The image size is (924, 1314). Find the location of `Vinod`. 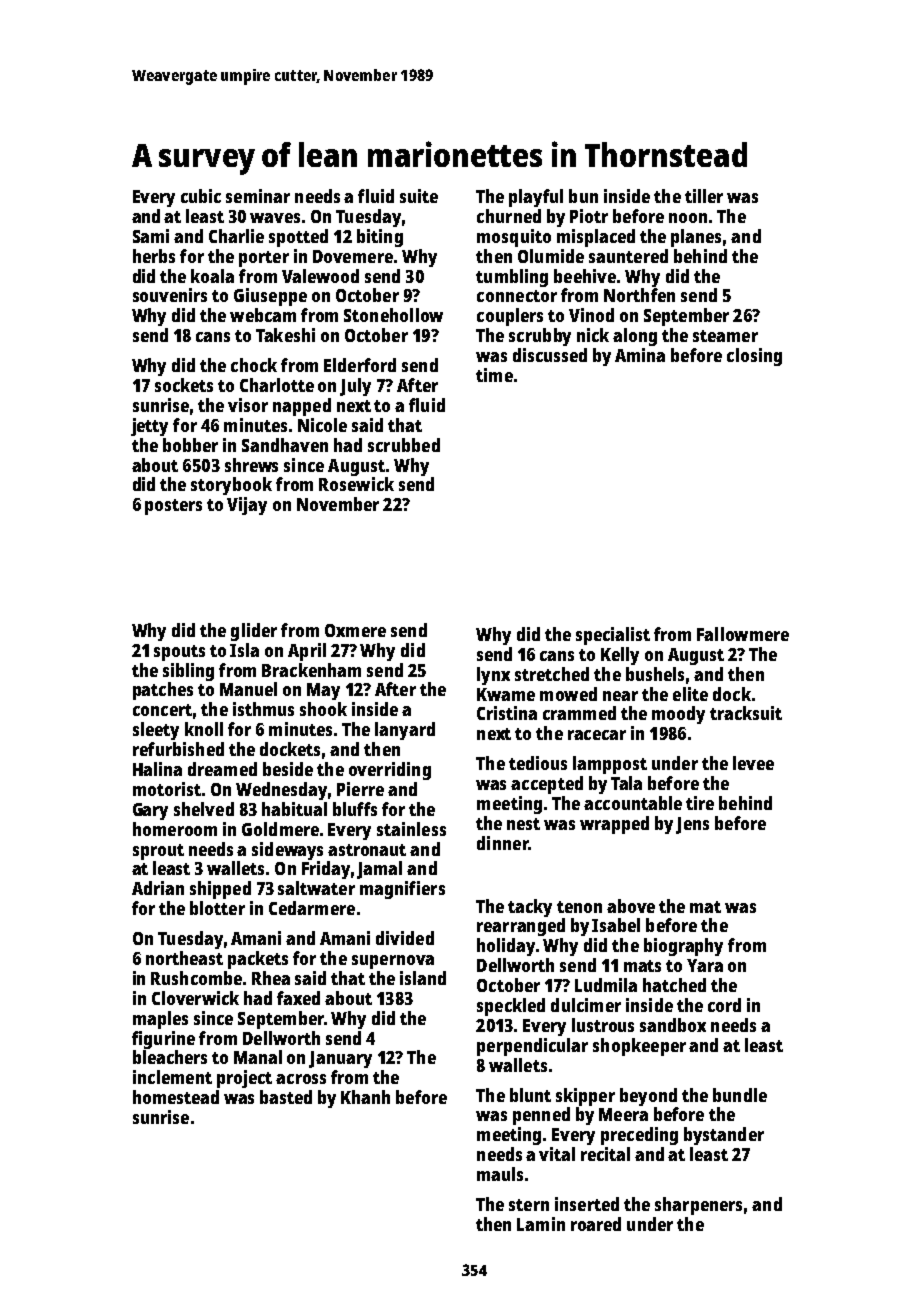

Vinod is located at coordinates (591, 315).
